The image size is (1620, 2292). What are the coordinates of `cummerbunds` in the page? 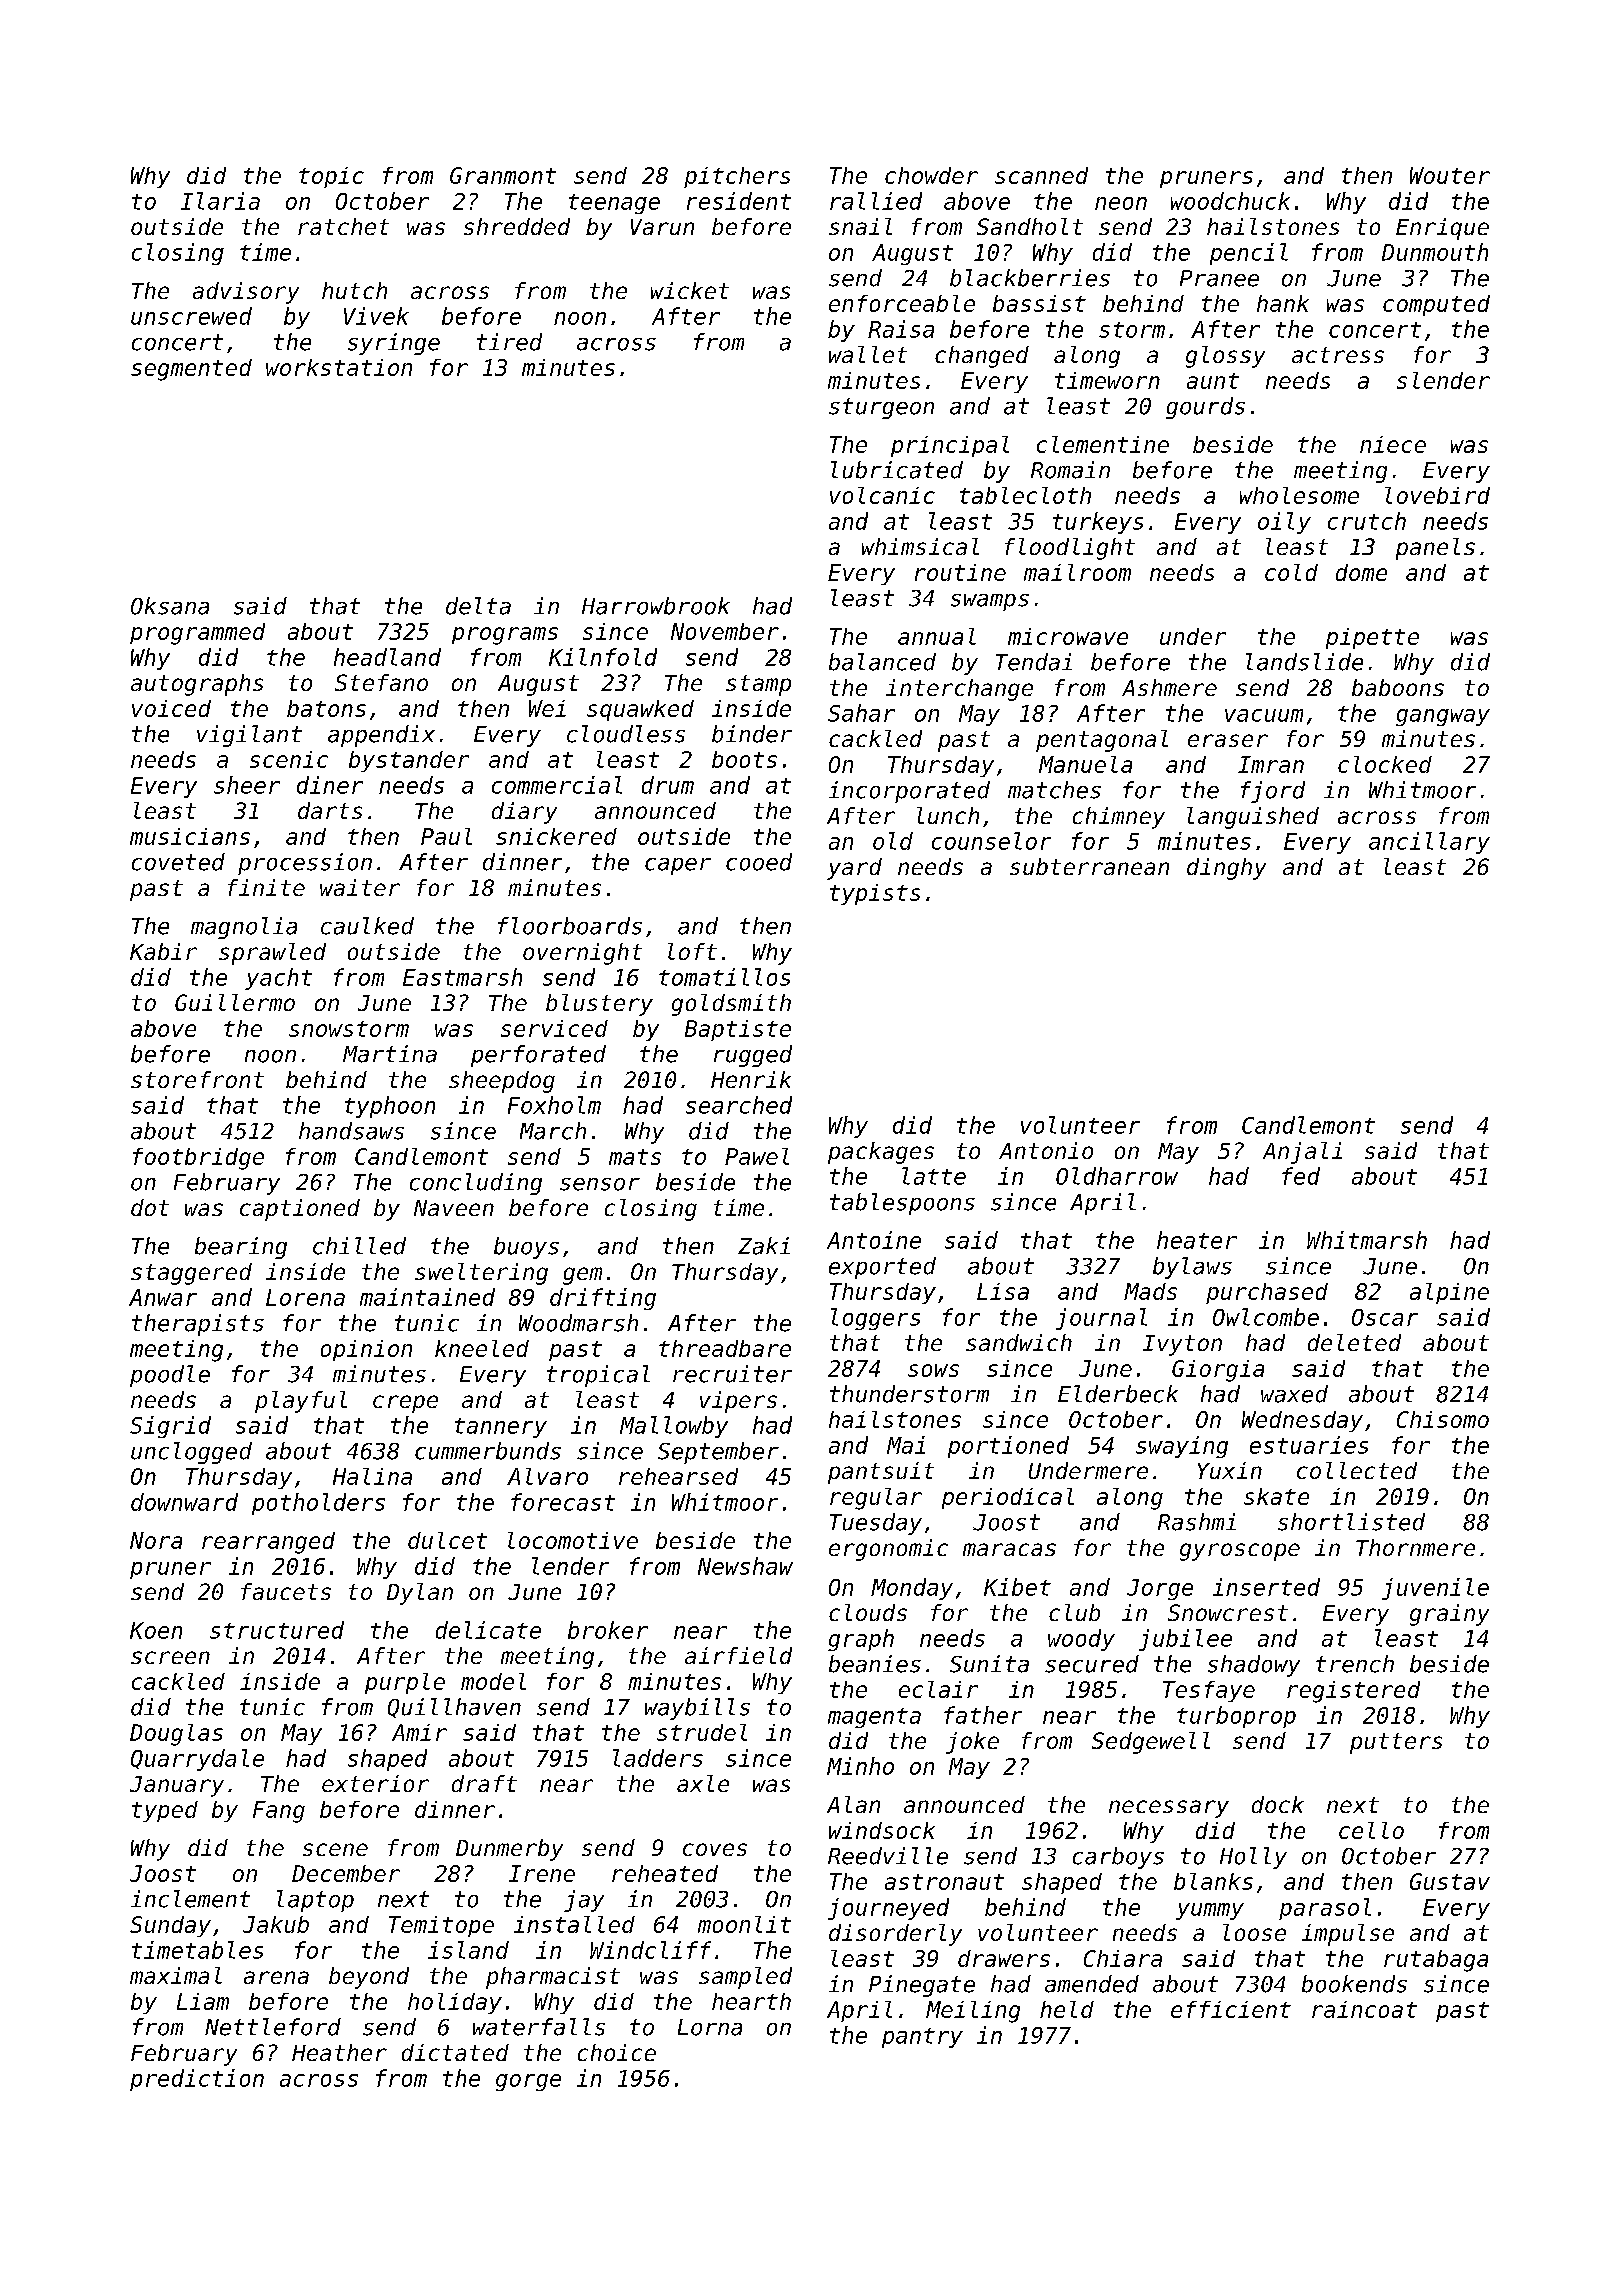 It's located at (488, 1451).
